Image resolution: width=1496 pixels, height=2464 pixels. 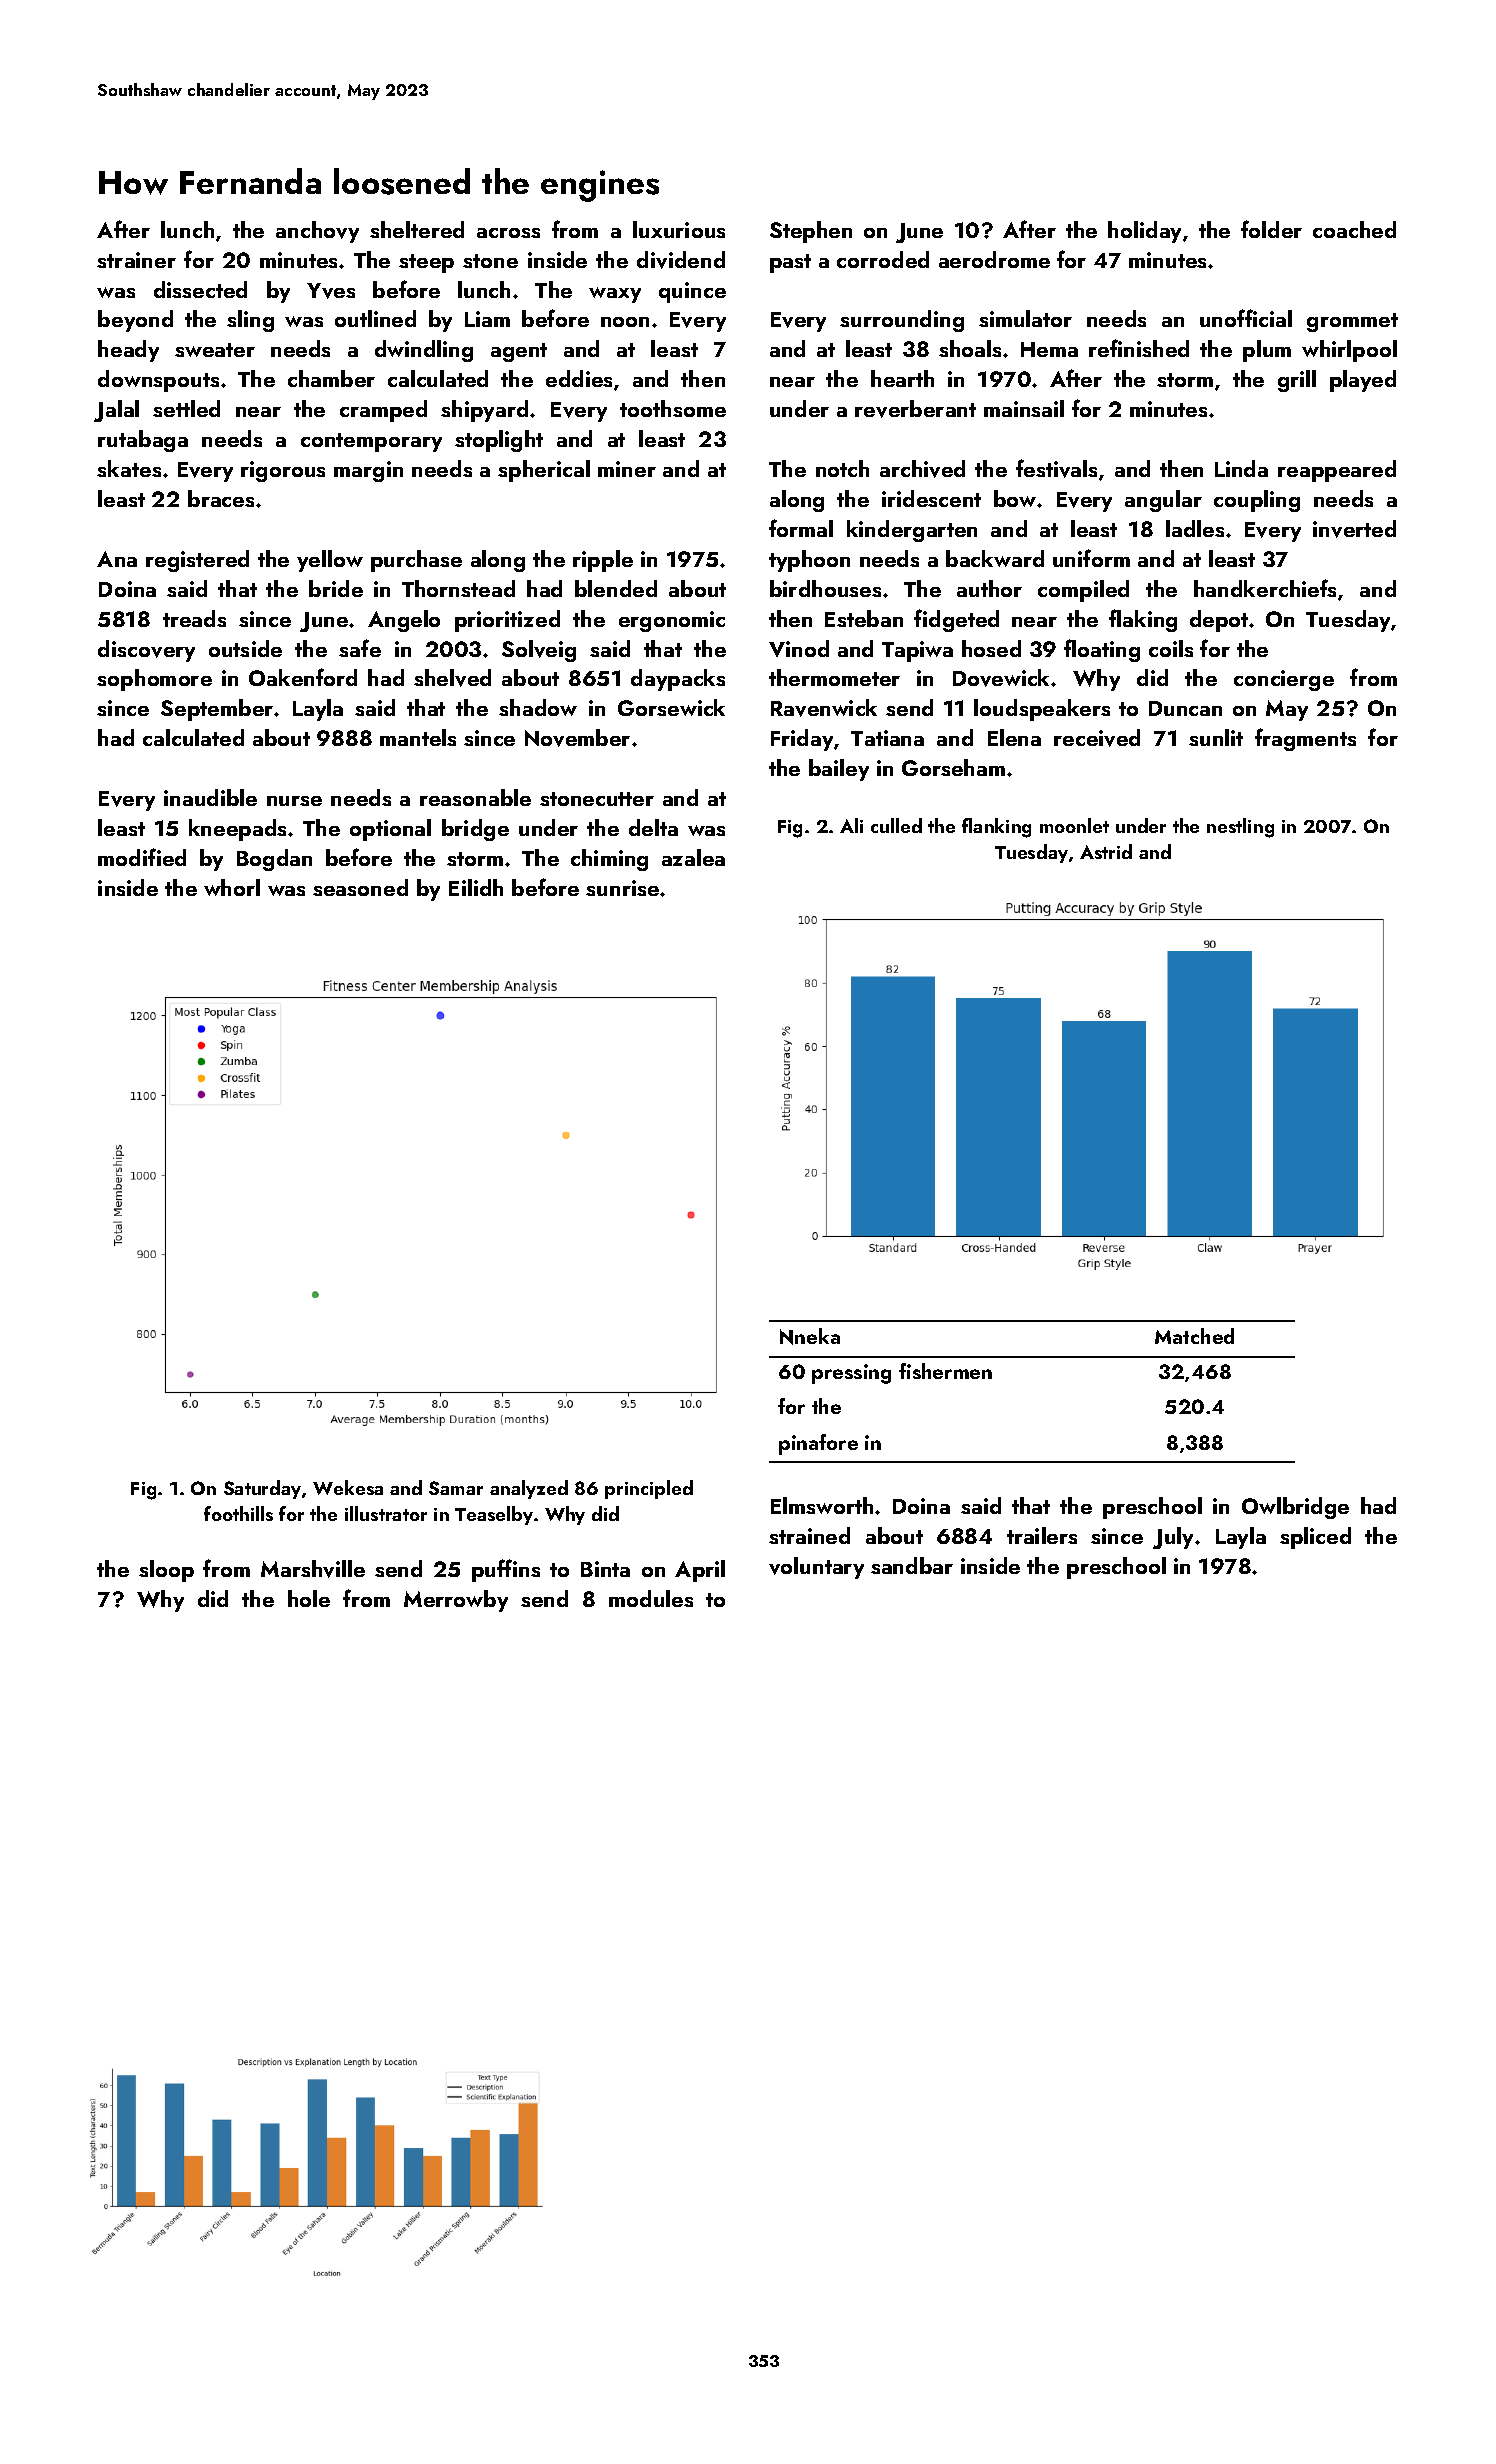 I want to click on nurse, so click(x=294, y=801).
